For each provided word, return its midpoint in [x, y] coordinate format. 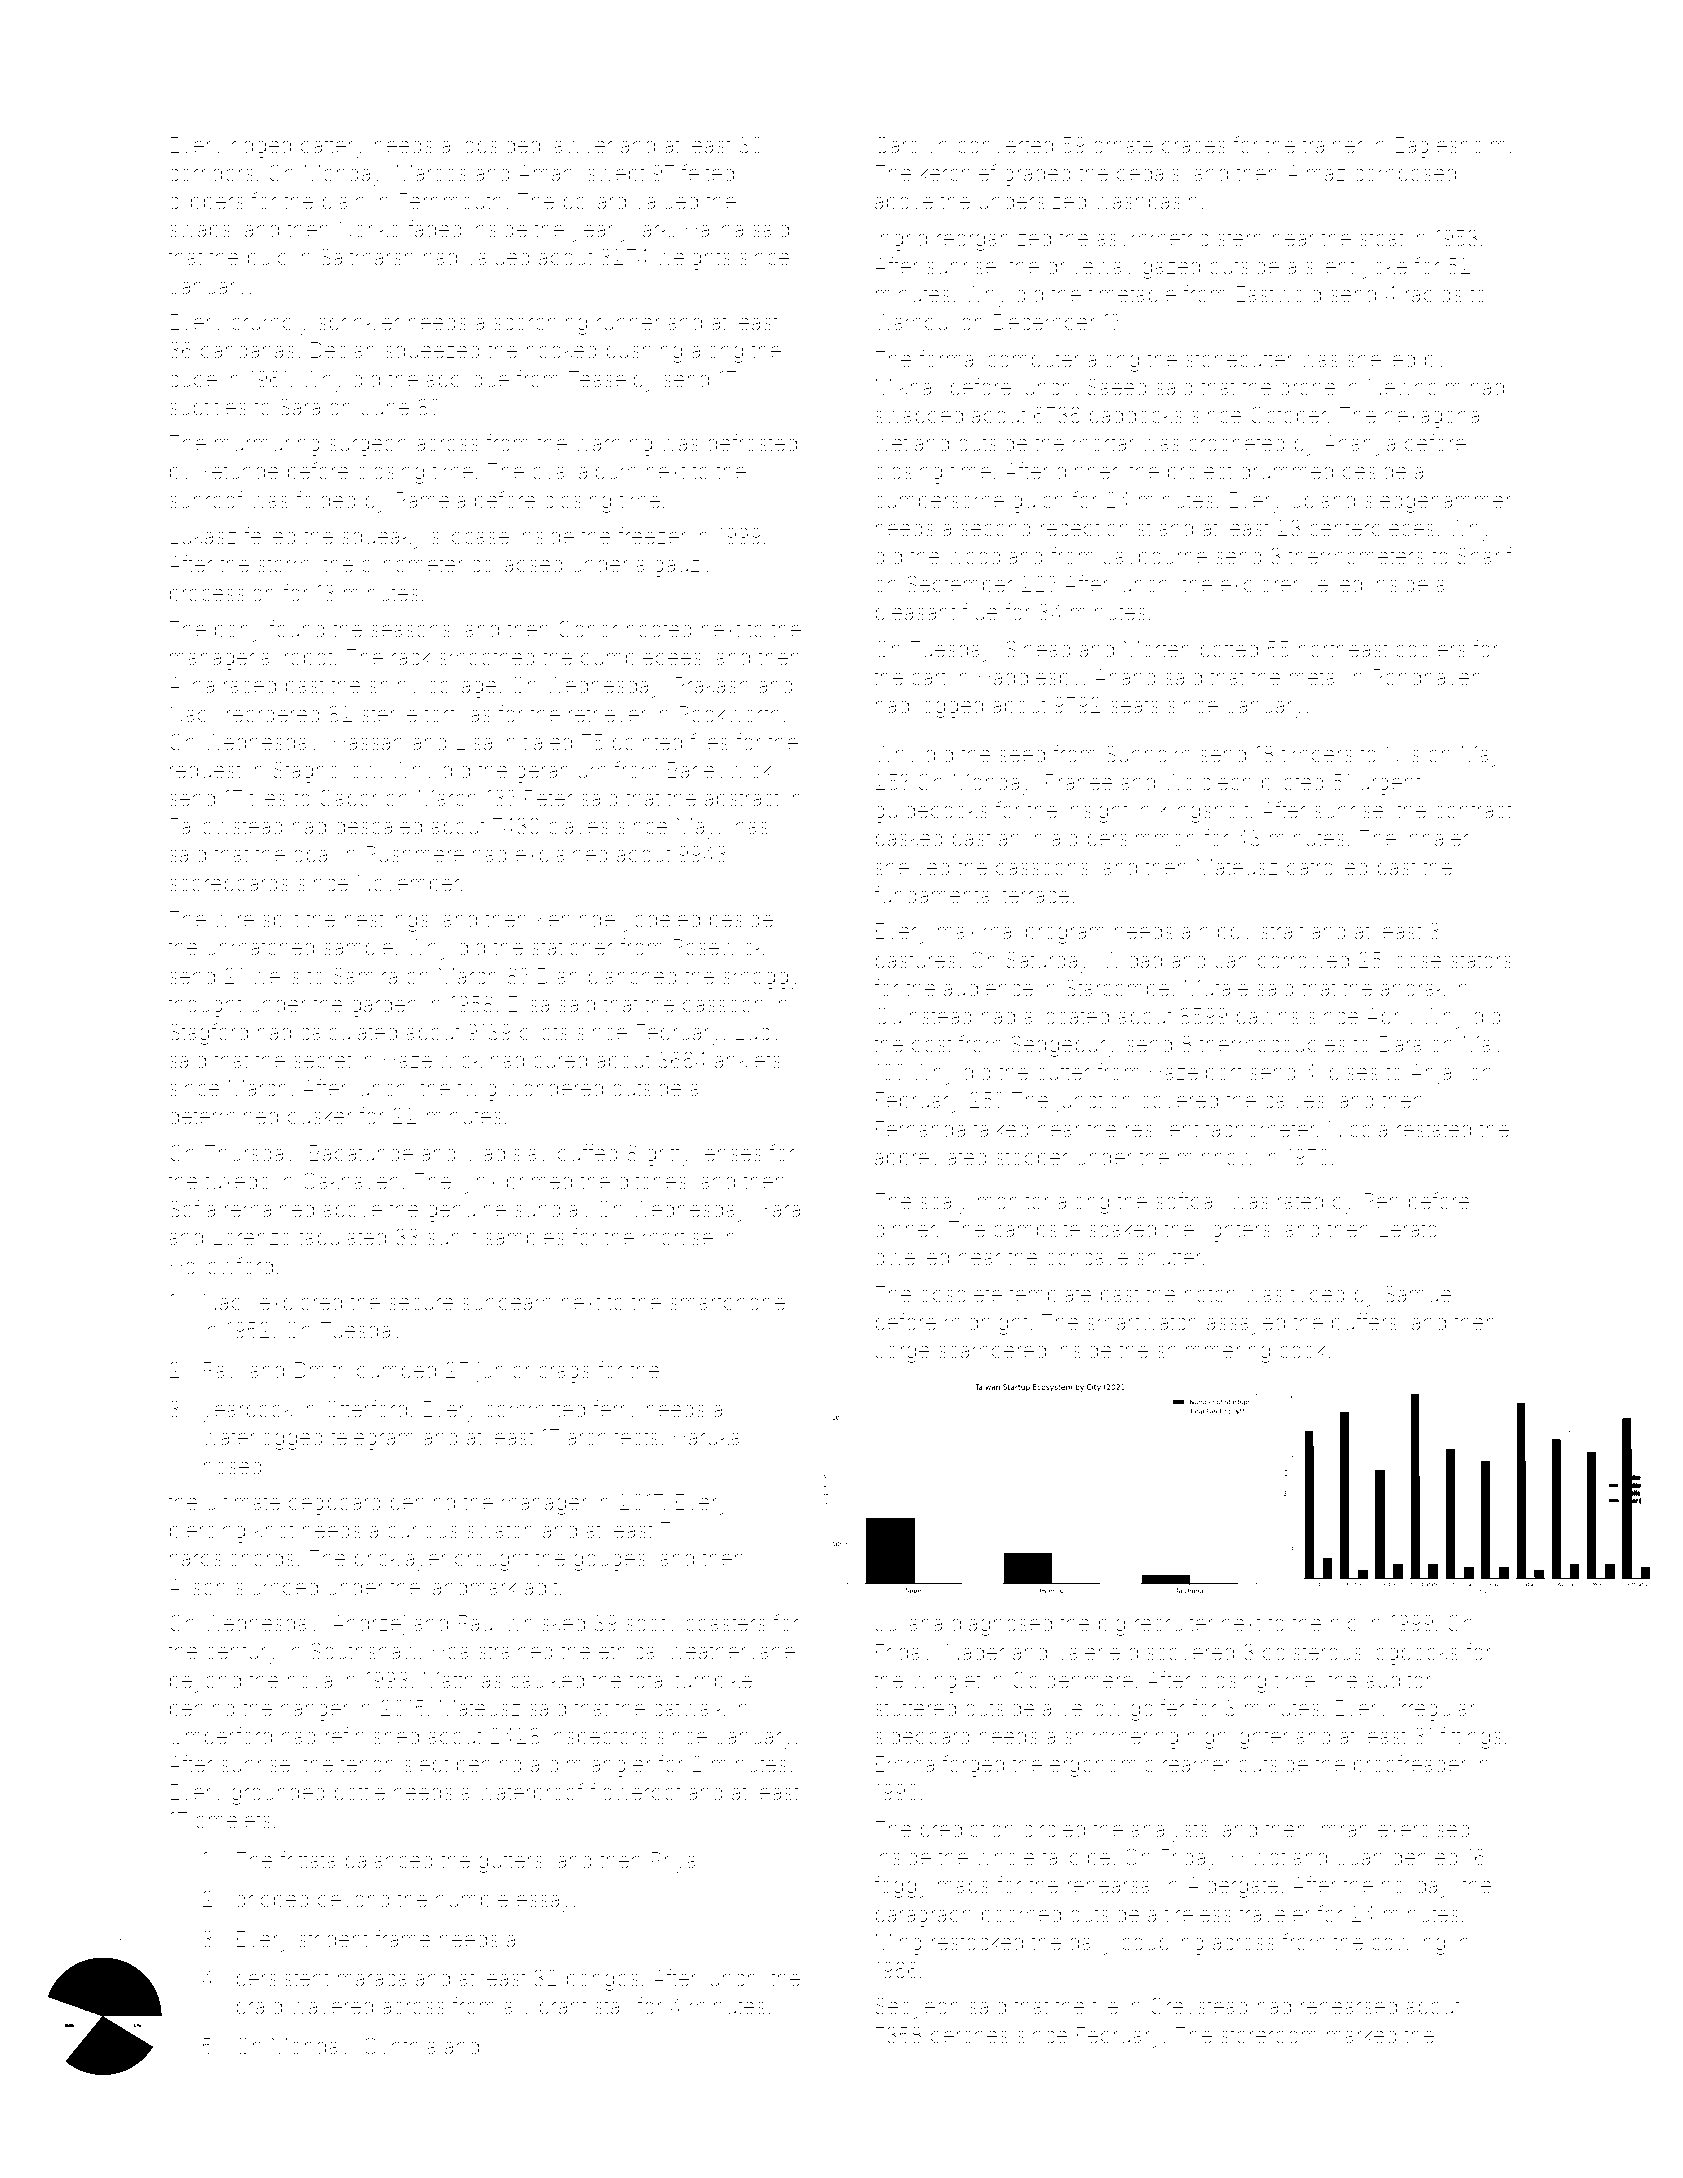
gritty [669, 1155]
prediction [967, 1831]
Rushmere [415, 854]
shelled [1381, 359]
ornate [1123, 146]
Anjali [1435, 1074]
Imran [1343, 1829]
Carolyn [911, 147]
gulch [1038, 502]
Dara [1401, 1044]
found [297, 629]
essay [544, 1903]
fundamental [934, 895]
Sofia [192, 1209]
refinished [372, 1736]
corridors [211, 173]
